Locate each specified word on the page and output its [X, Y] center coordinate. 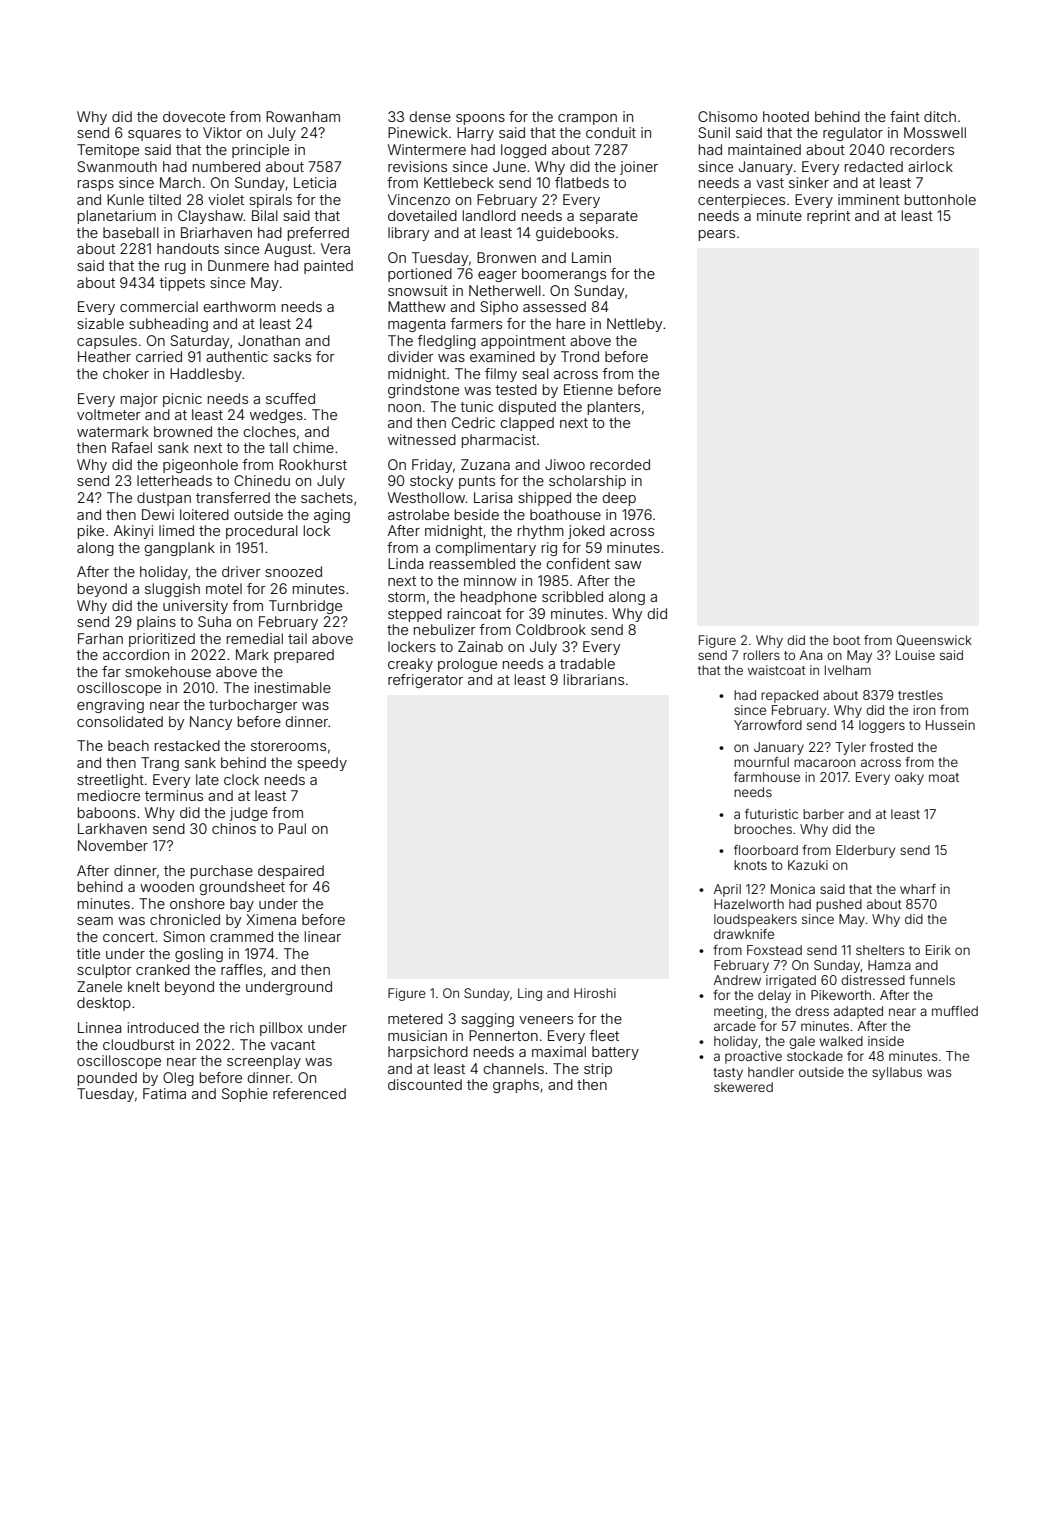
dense [430, 116]
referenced [309, 1093]
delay [774, 996]
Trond [580, 356]
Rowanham [303, 116]
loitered [204, 514]
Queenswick [934, 640]
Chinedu [262, 480]
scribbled [572, 596]
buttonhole [940, 199]
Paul [292, 828]
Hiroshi [595, 993]
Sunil [714, 132]
